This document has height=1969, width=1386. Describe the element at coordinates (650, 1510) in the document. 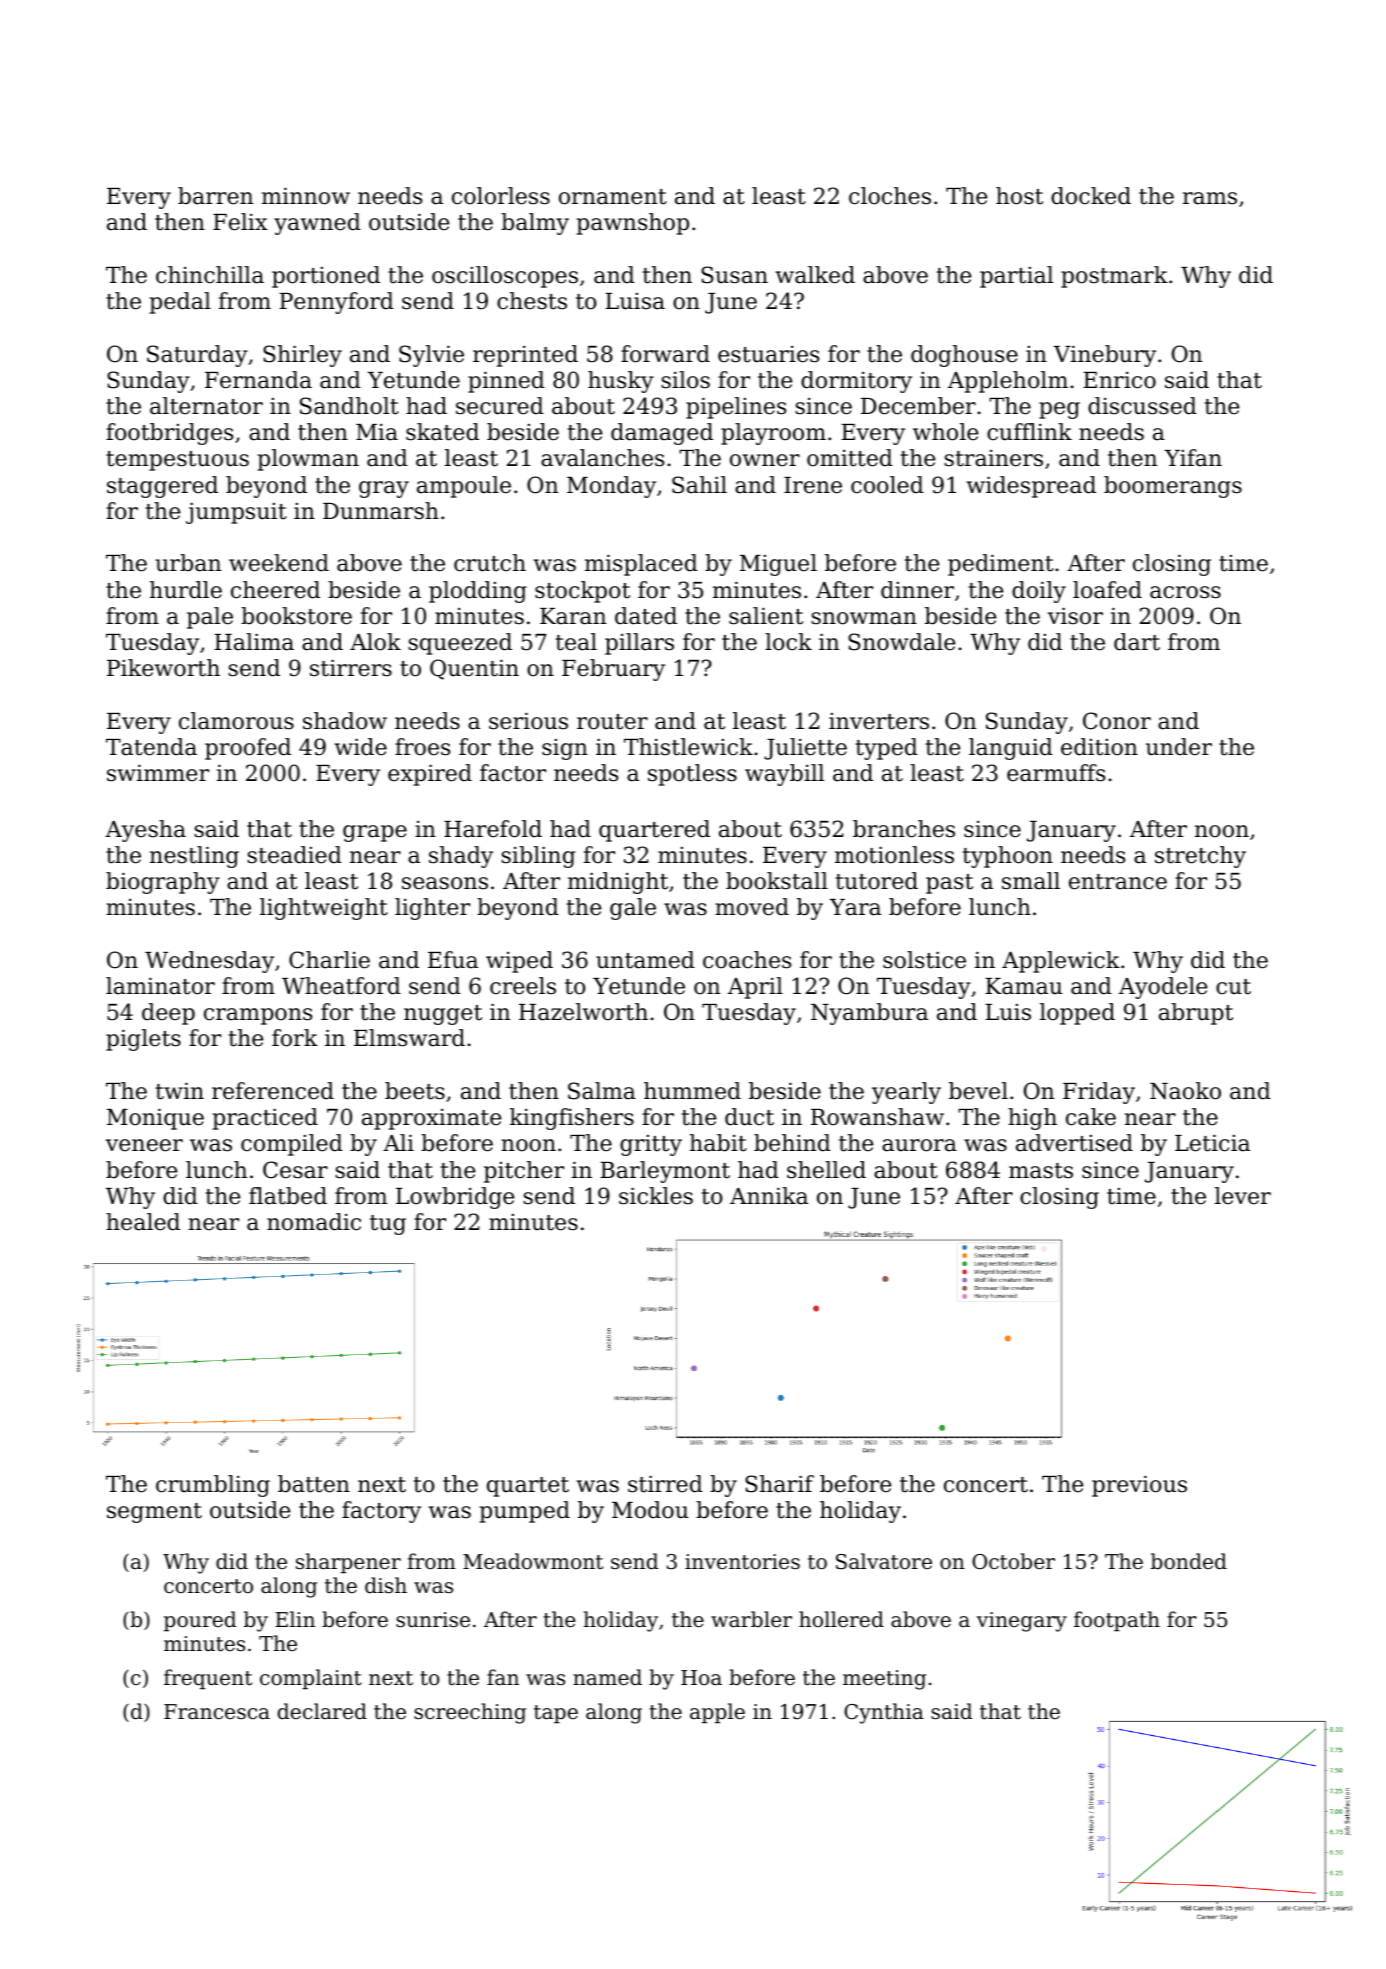

I see `Modou` at that location.
